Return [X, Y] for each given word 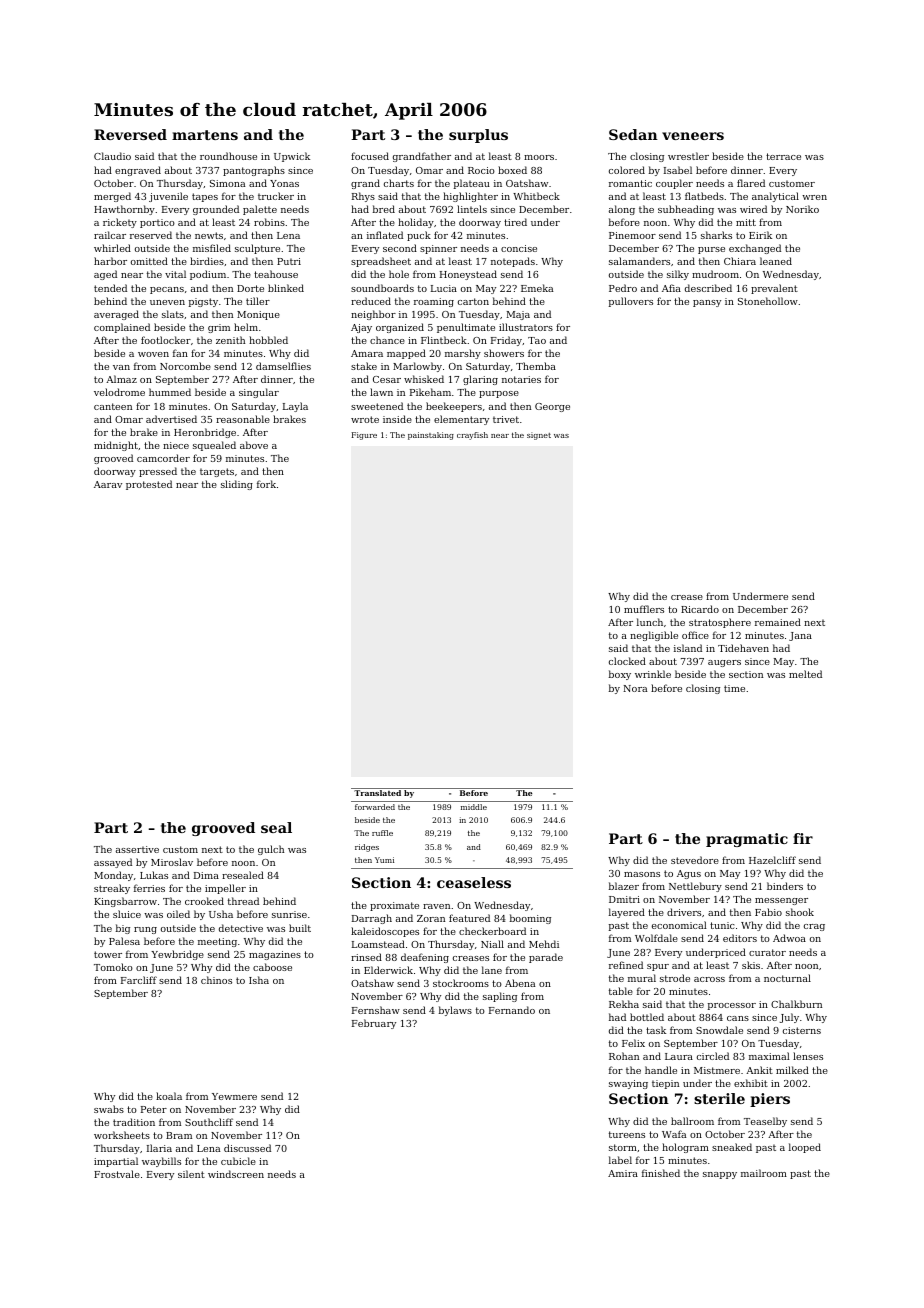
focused [370, 156]
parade [546, 958]
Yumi [384, 860]
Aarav [108, 484]
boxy [620, 675]
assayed [113, 863]
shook [800, 912]
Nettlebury [695, 887]
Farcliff [139, 980]
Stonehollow [768, 301]
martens [205, 135]
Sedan [633, 134]
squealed [214, 446]
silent [191, 1174]
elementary [461, 420]
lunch [650, 622]
